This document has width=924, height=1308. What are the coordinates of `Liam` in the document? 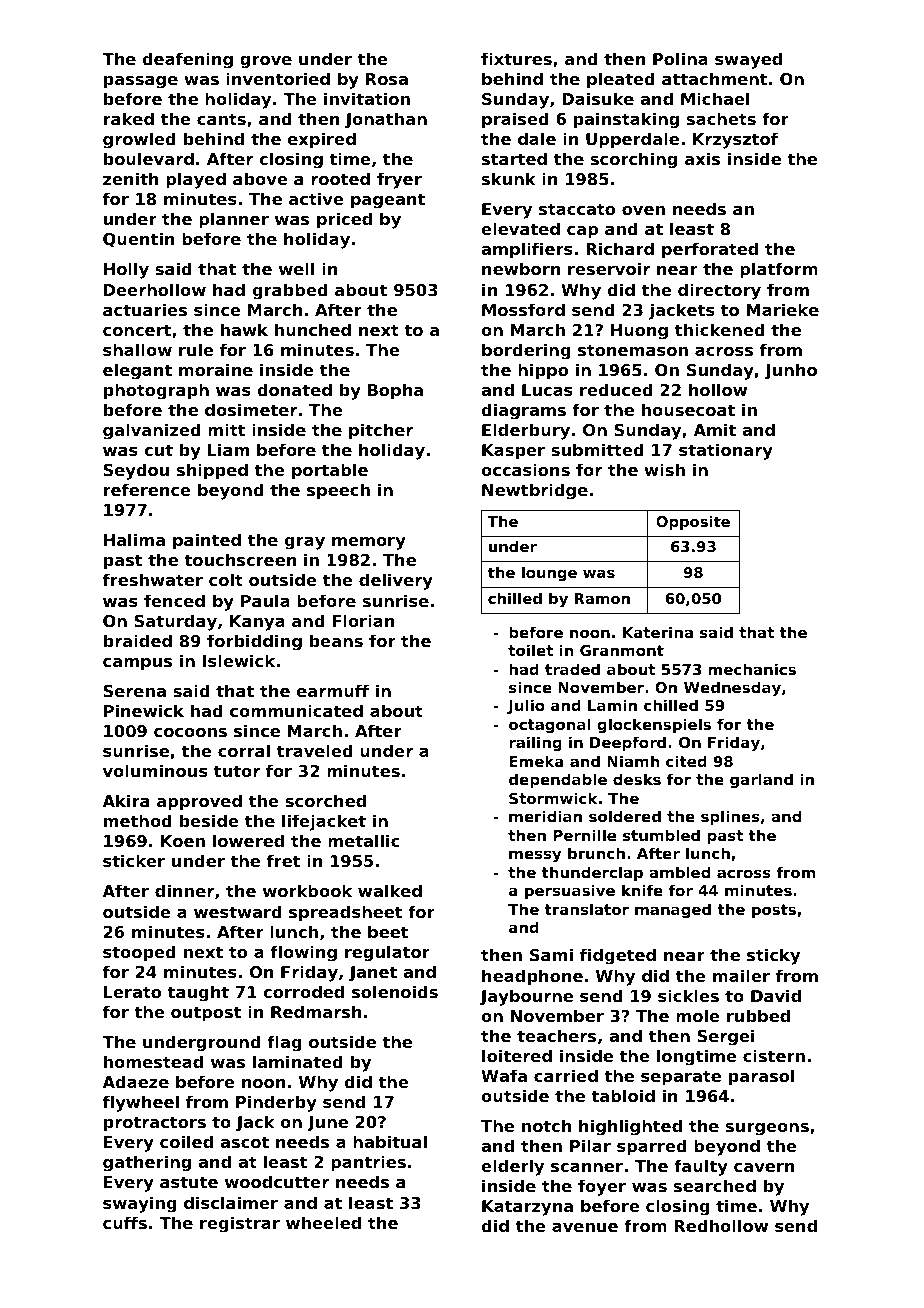 It's located at (228, 449).
